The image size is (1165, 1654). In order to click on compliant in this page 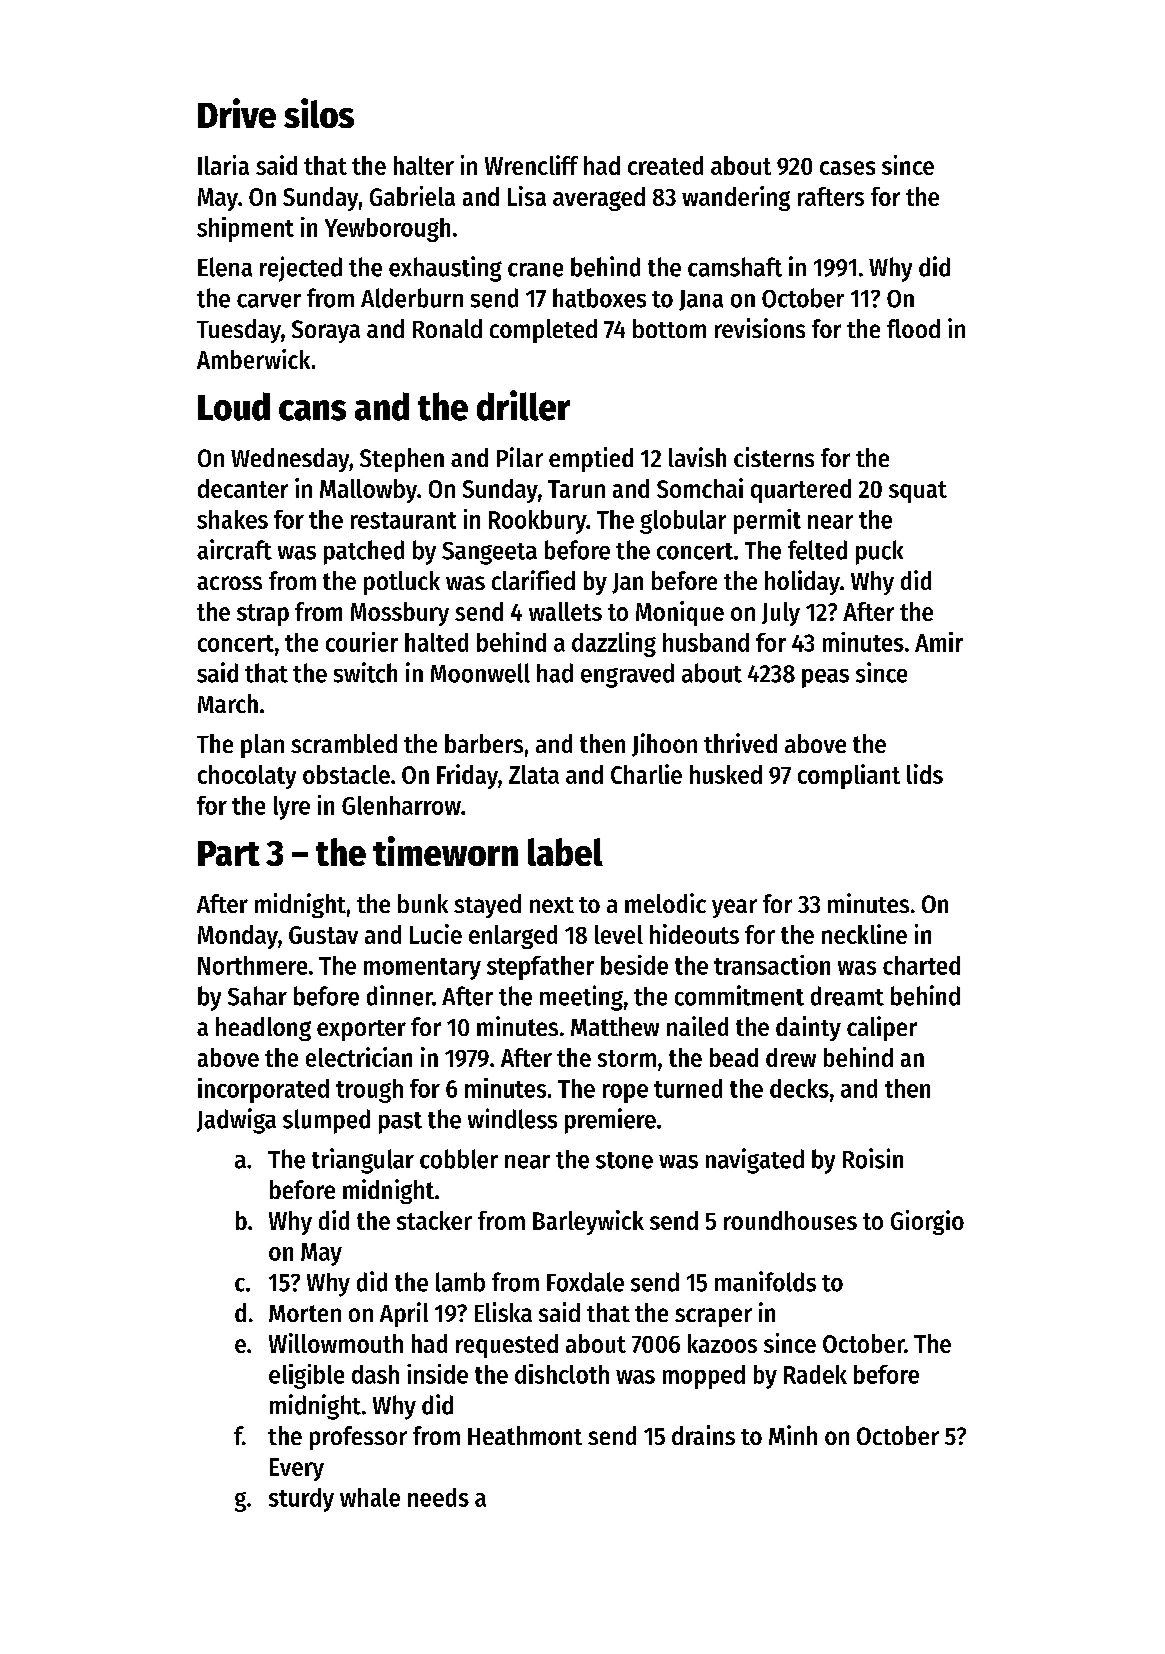, I will do `click(849, 776)`.
